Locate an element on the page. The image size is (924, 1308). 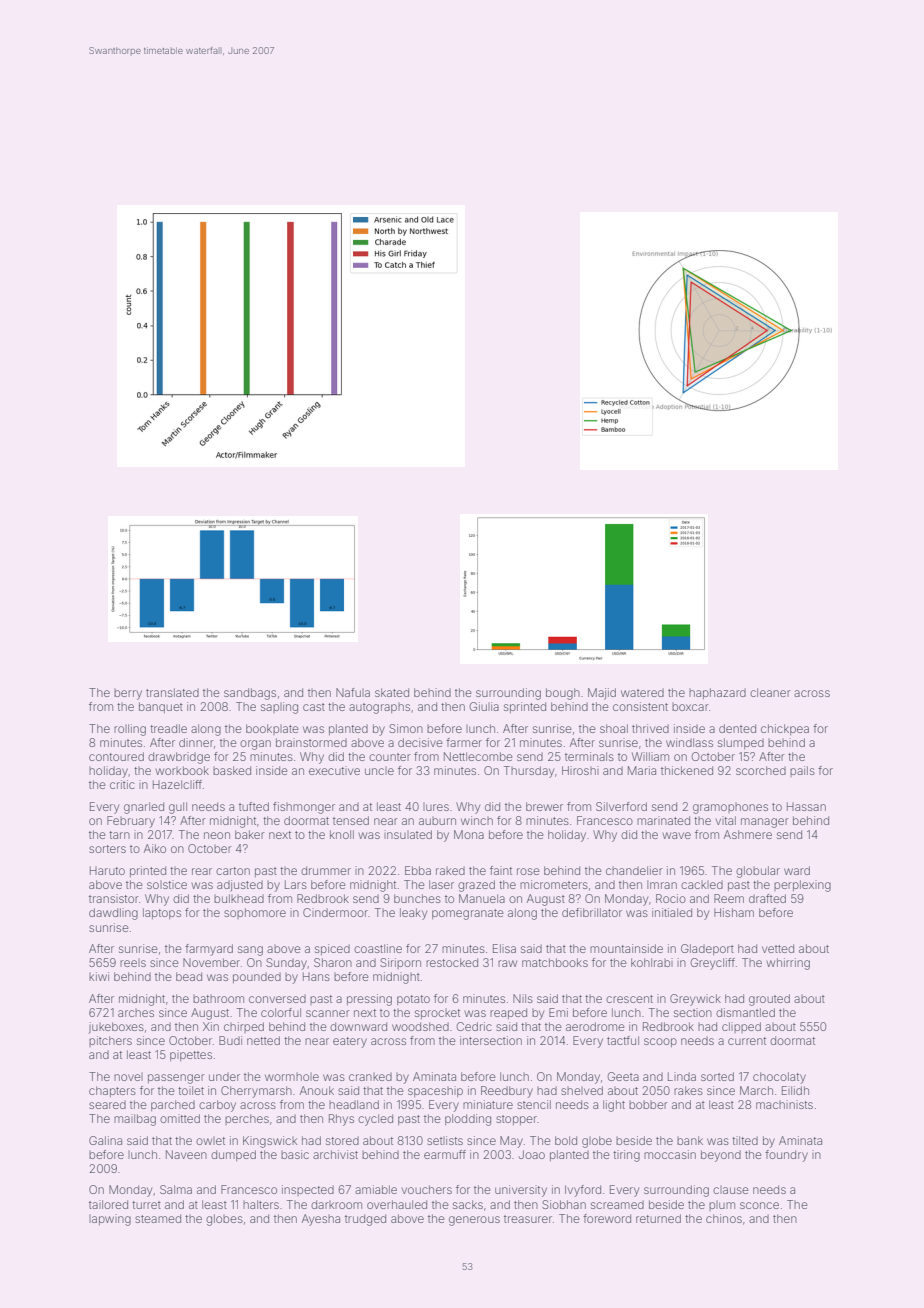
sorted is located at coordinates (717, 1076).
